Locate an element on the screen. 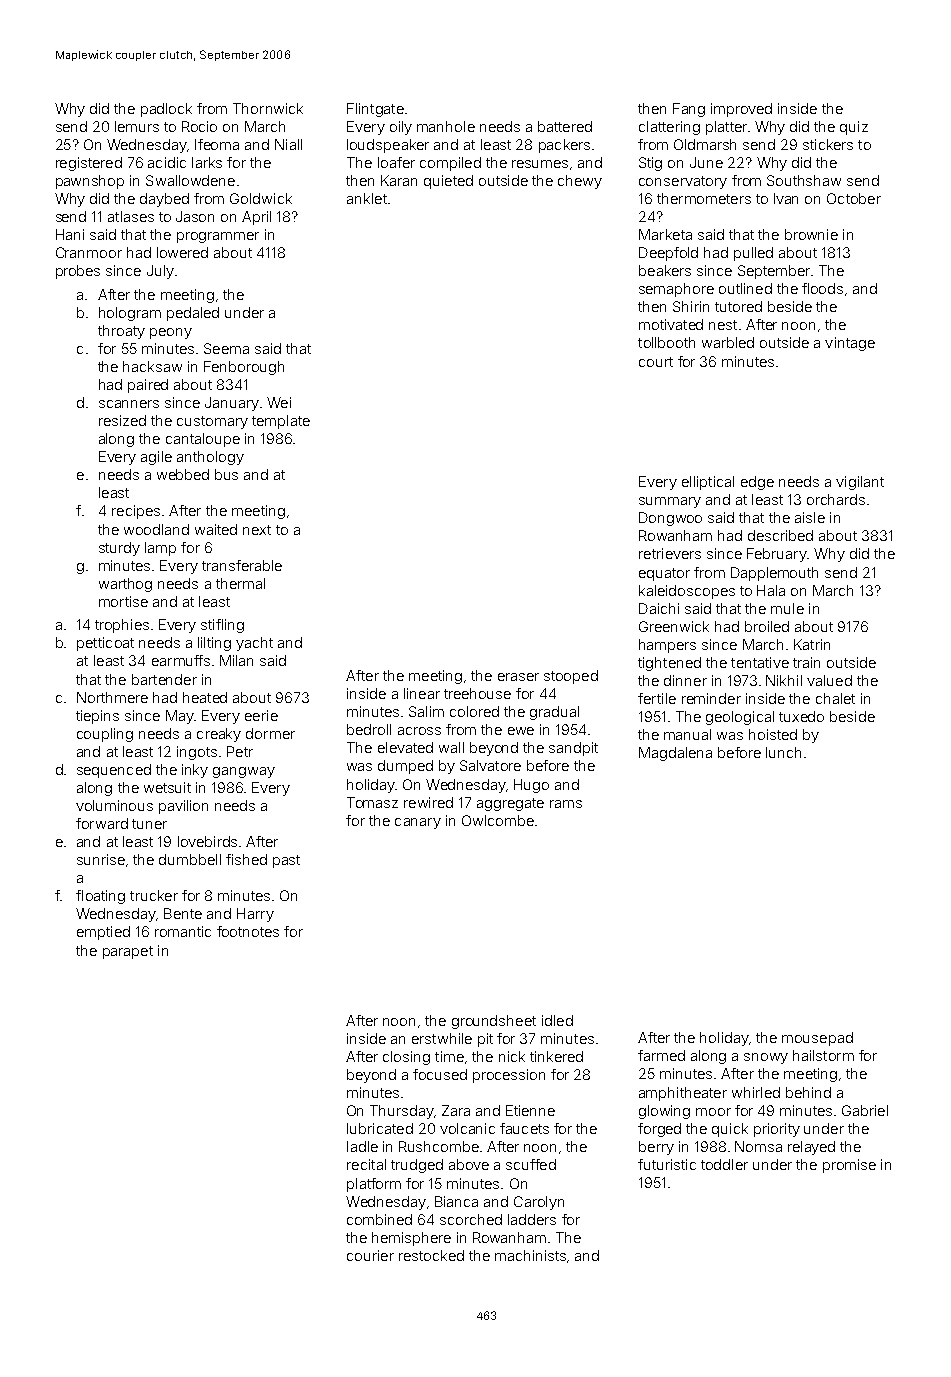 The height and width of the screenshot is (1377, 951). atlases is located at coordinates (131, 216).
